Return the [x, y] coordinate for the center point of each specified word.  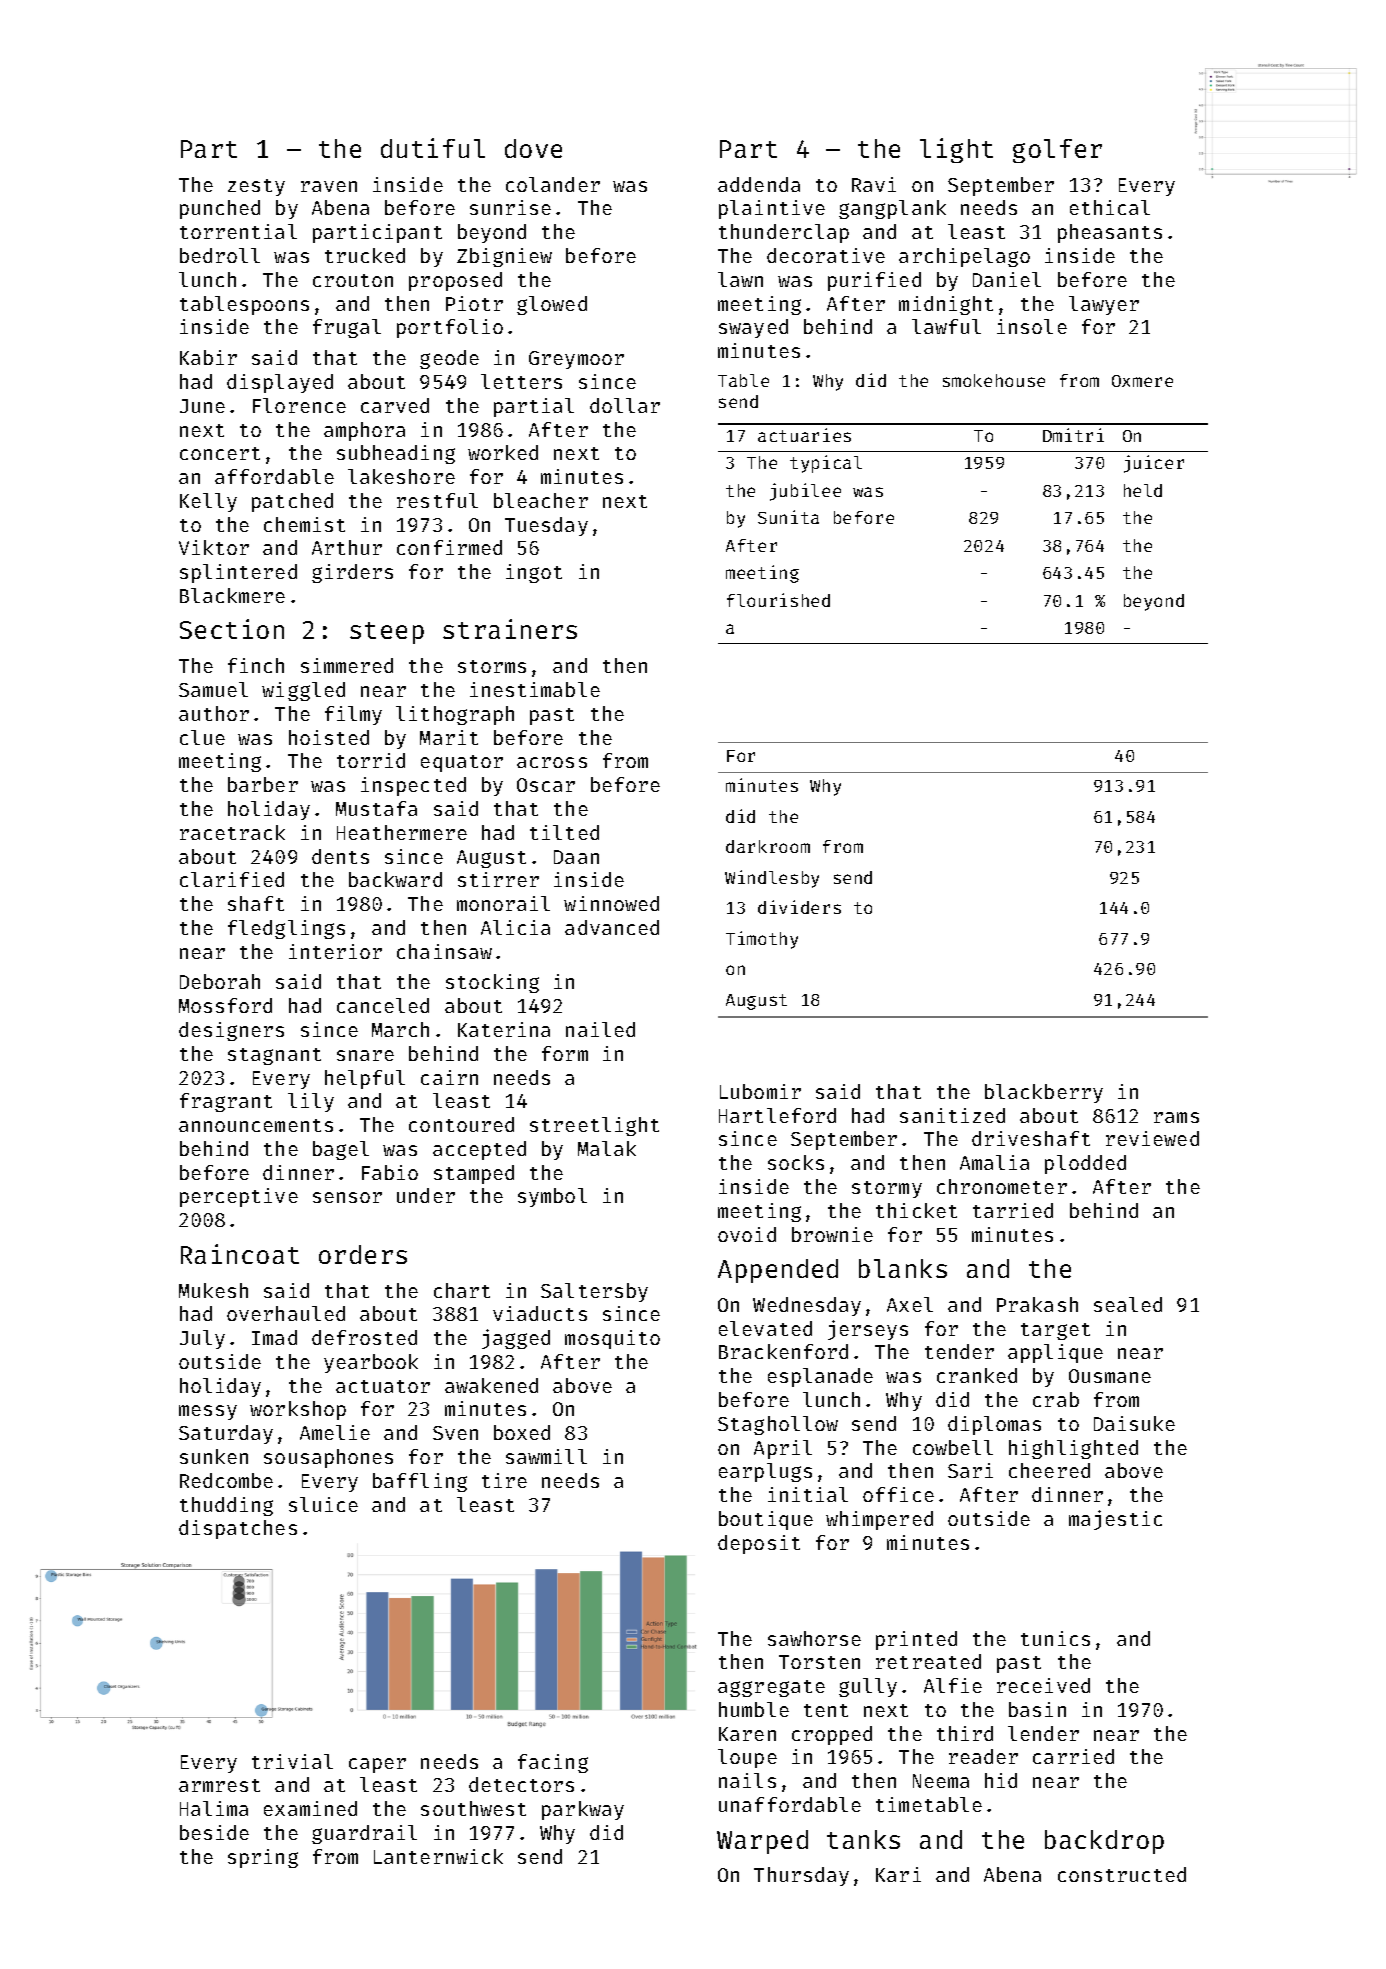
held [1143, 490]
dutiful [433, 148]
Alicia [515, 927]
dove [533, 148]
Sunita [788, 517]
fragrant [226, 1102]
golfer [1057, 151]
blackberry [1044, 1093]
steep [387, 633]
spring [263, 1858]
